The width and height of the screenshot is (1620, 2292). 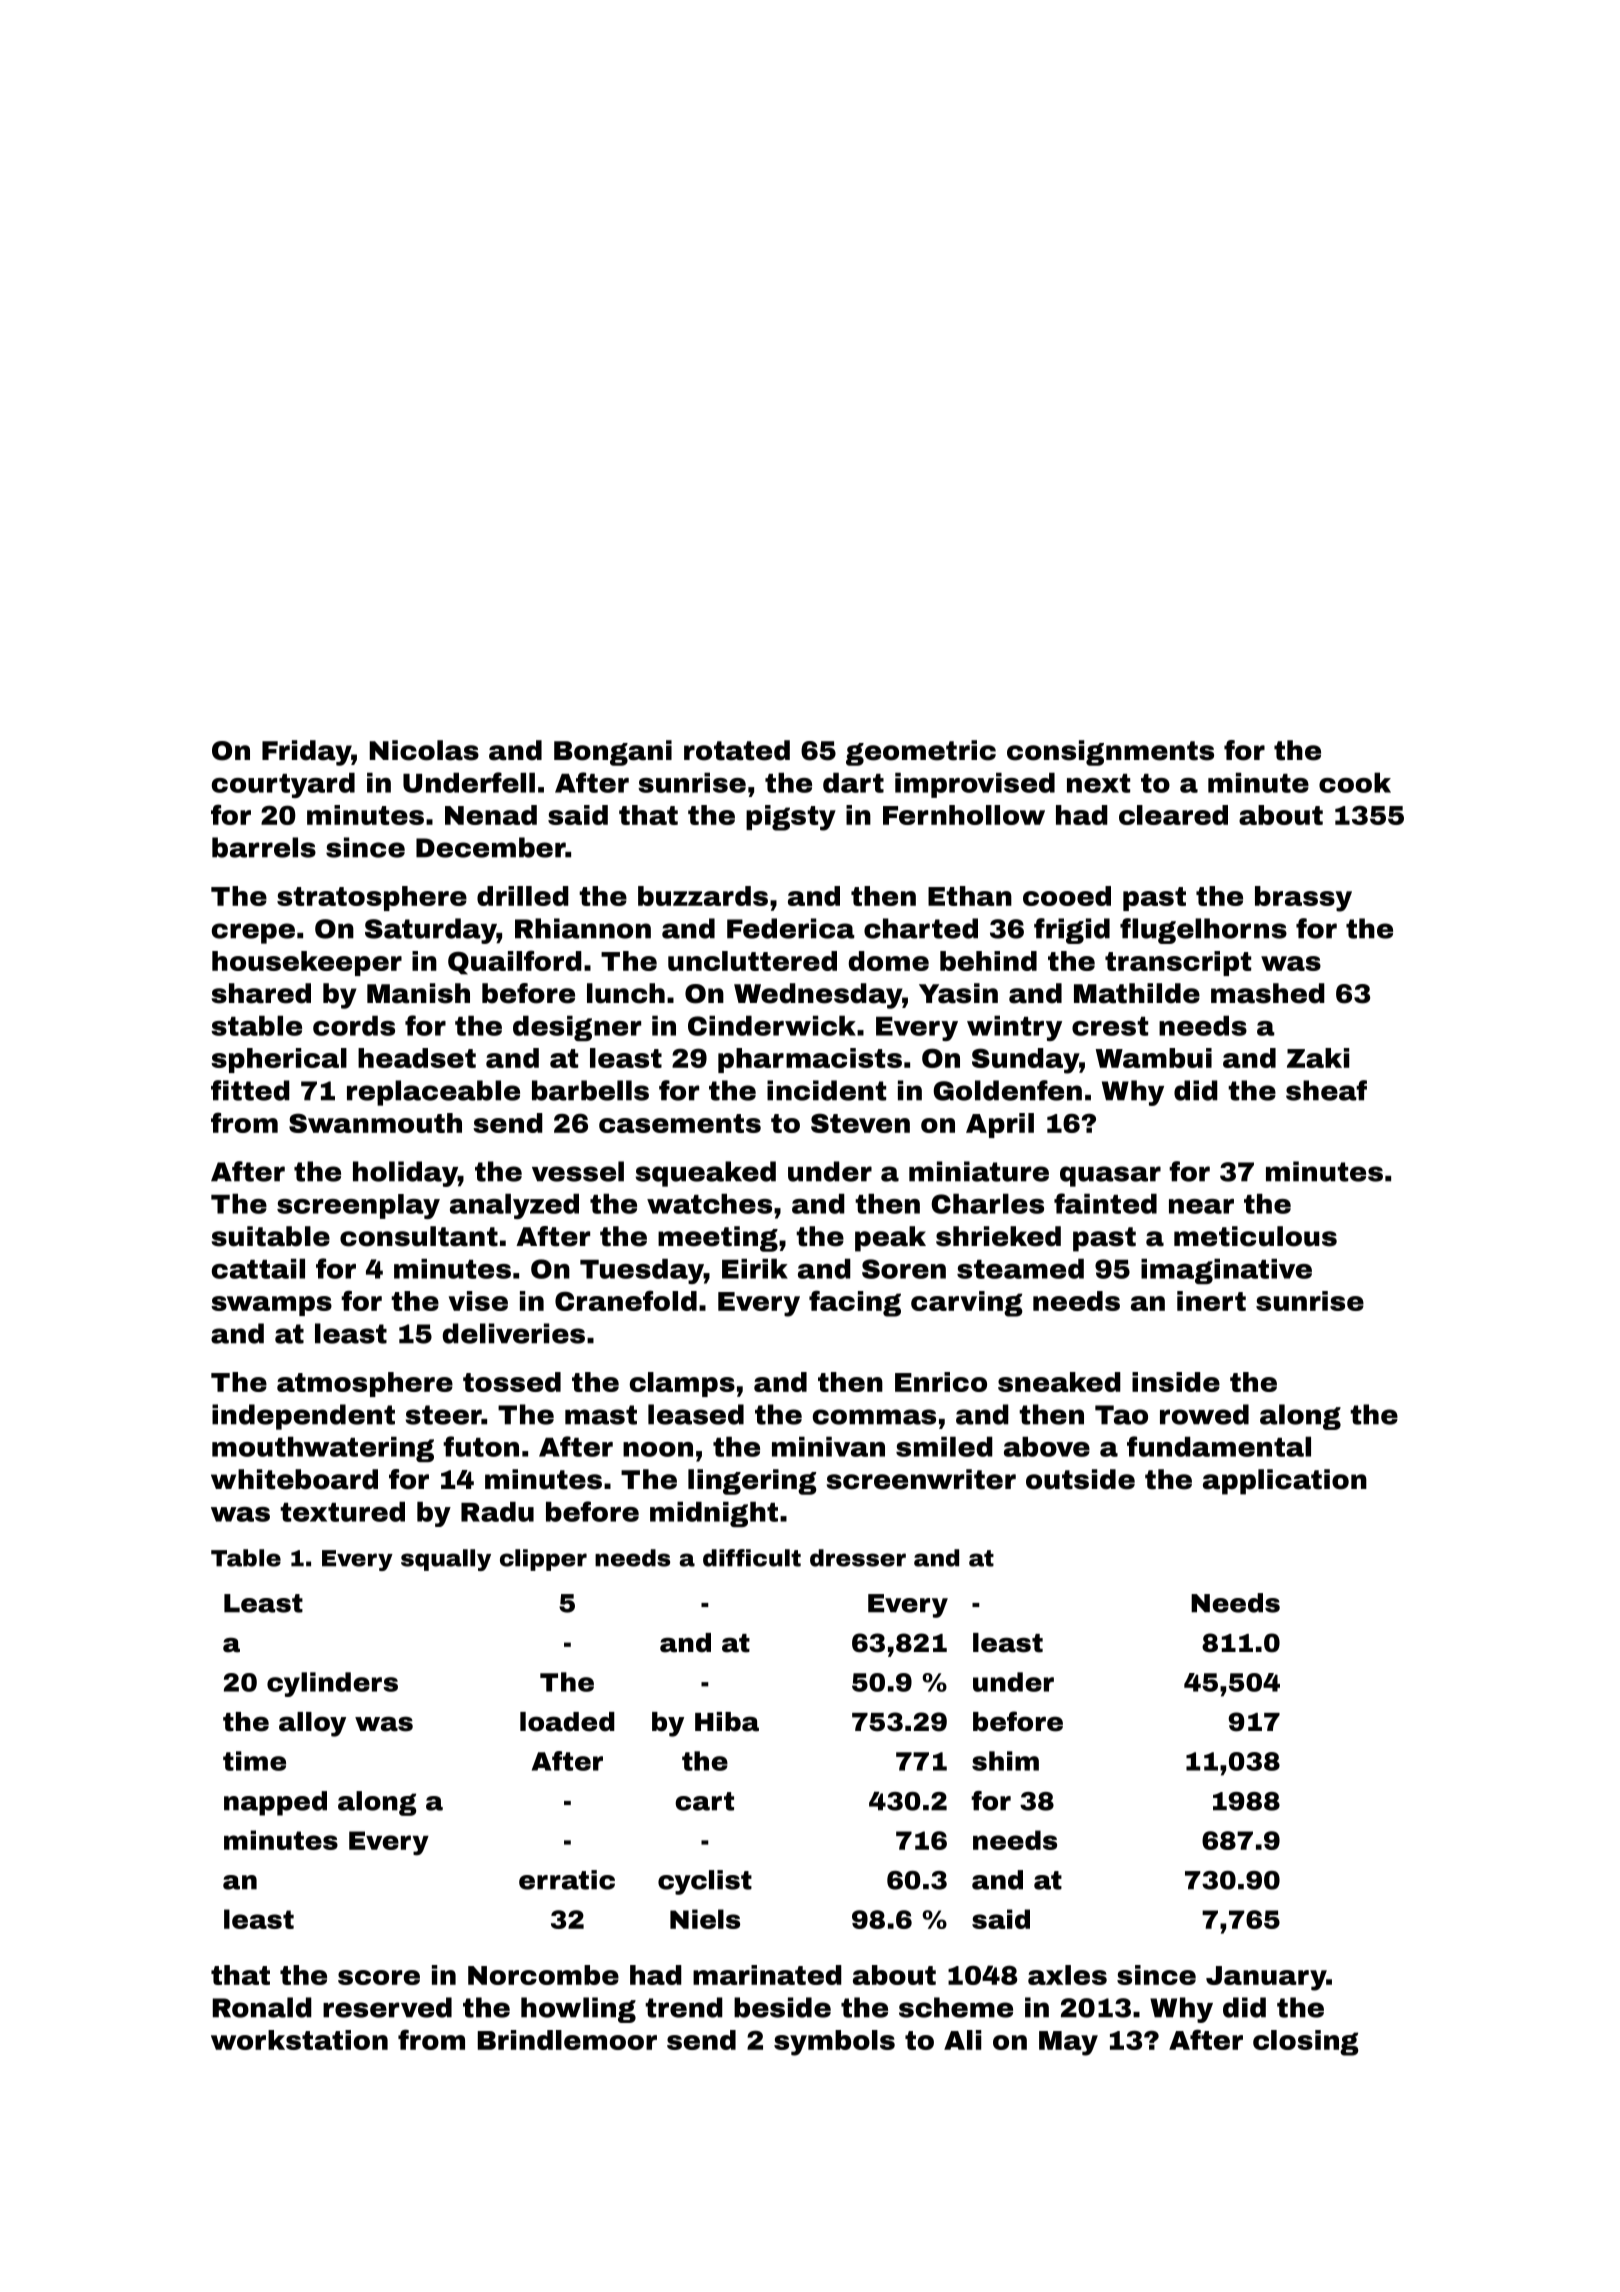 I want to click on December, so click(x=491, y=847).
